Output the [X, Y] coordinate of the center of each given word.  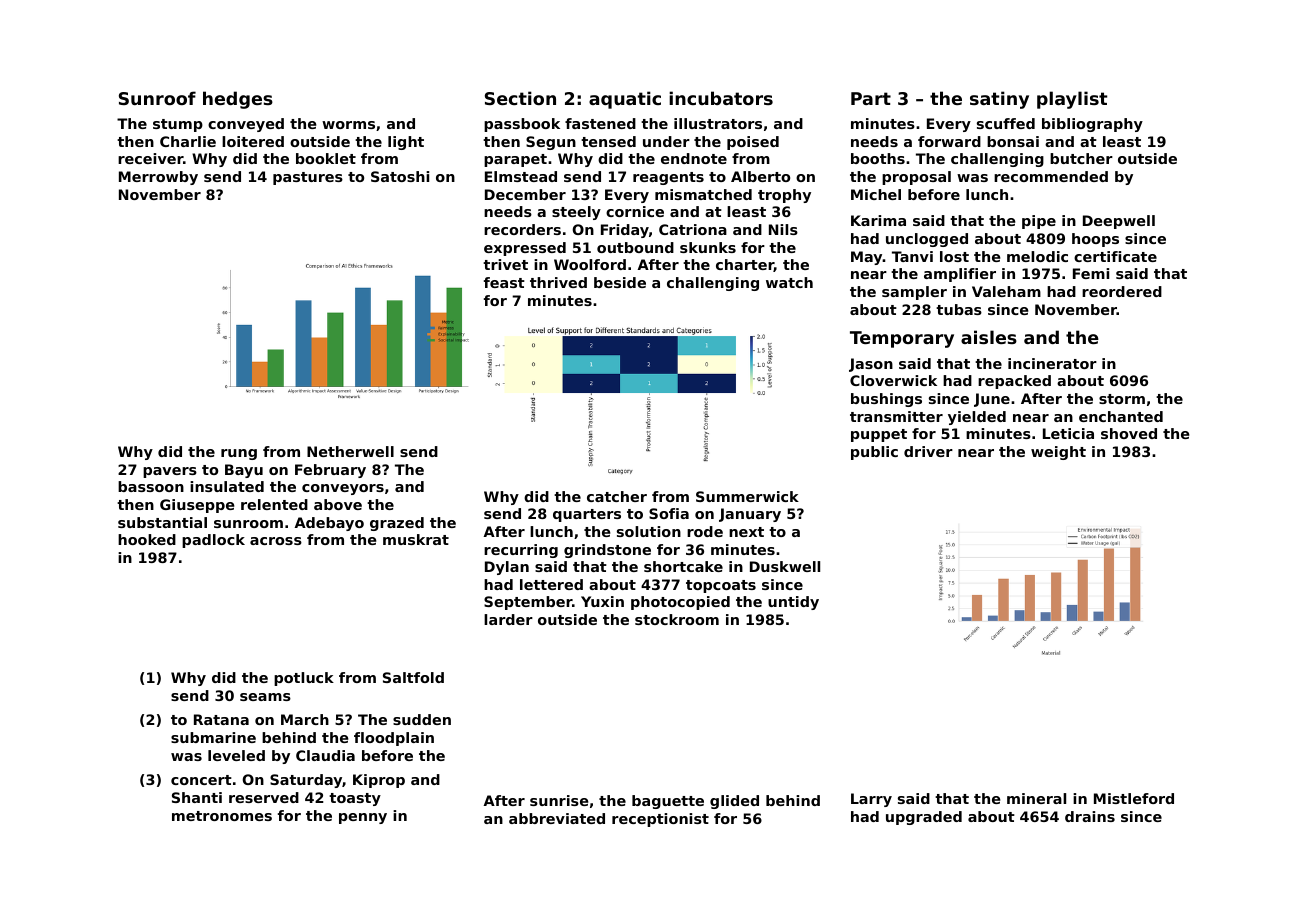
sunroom [248, 524]
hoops [1095, 240]
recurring [521, 551]
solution [649, 531]
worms [348, 125]
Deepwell [1119, 222]
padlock [213, 541]
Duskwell [785, 566]
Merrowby [158, 178]
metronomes [222, 816]
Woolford [590, 264]
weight [1058, 453]
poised [753, 143]
